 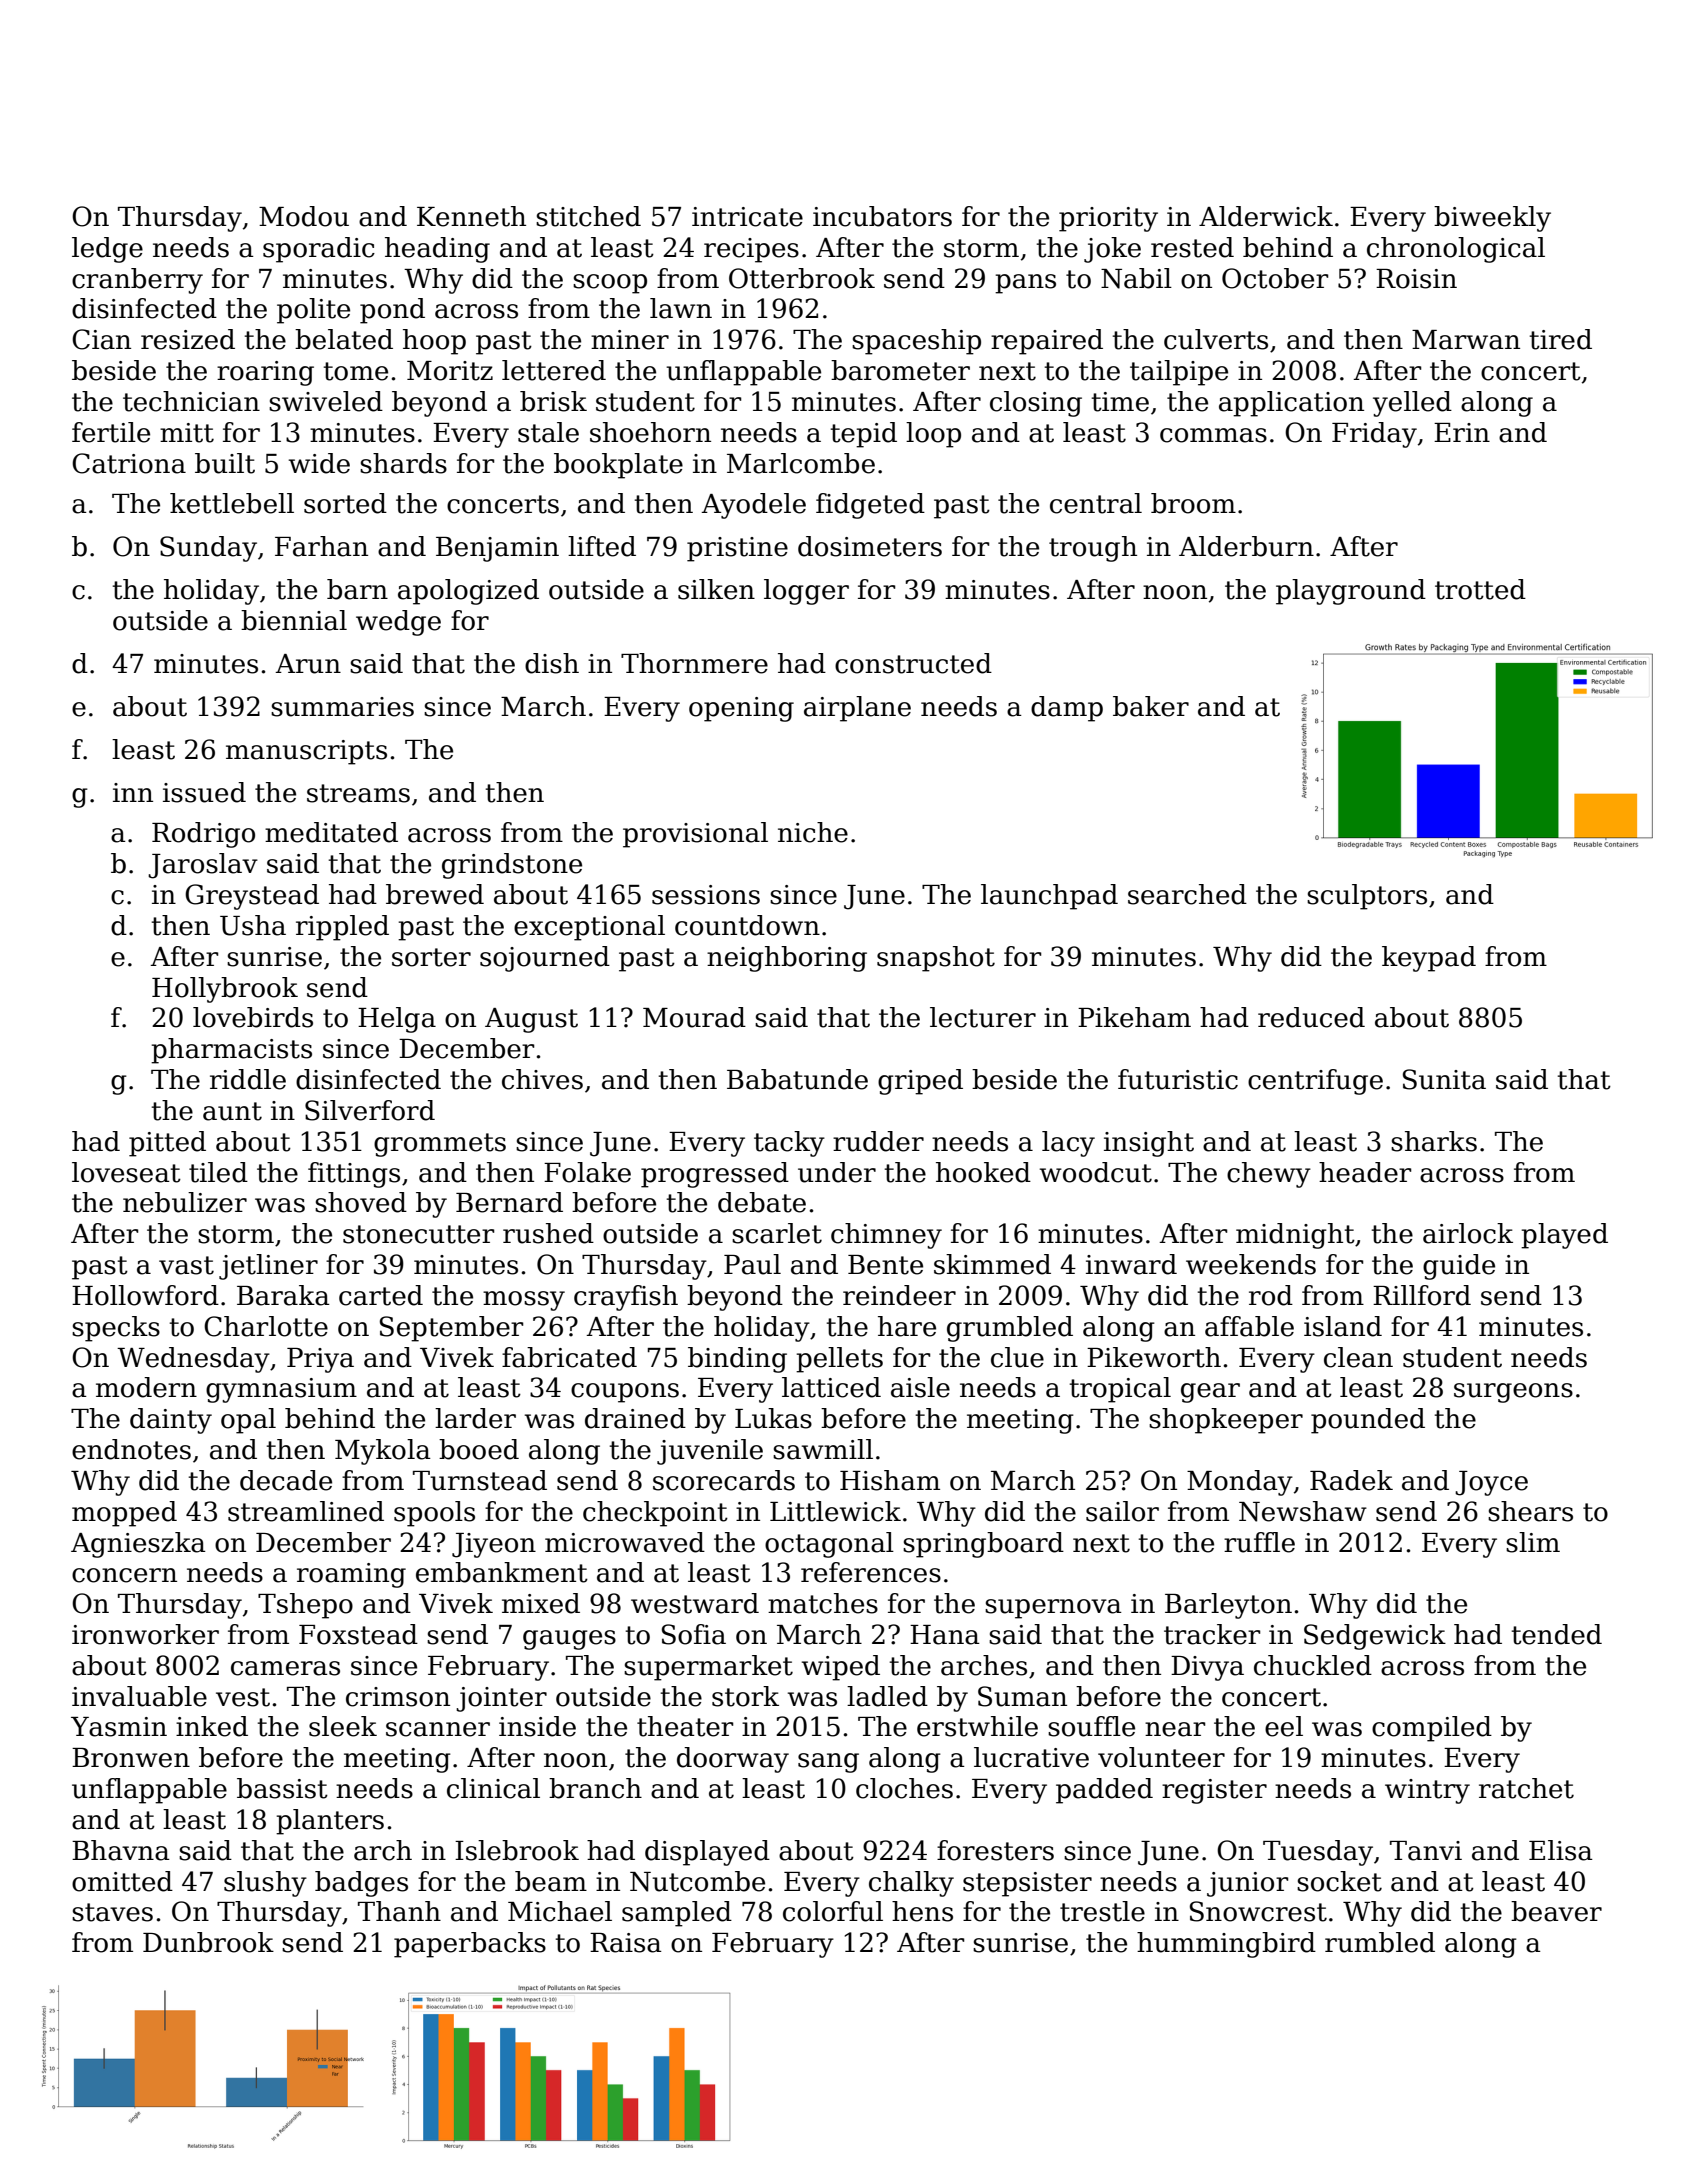 I want to click on Farhan, so click(x=321, y=546).
